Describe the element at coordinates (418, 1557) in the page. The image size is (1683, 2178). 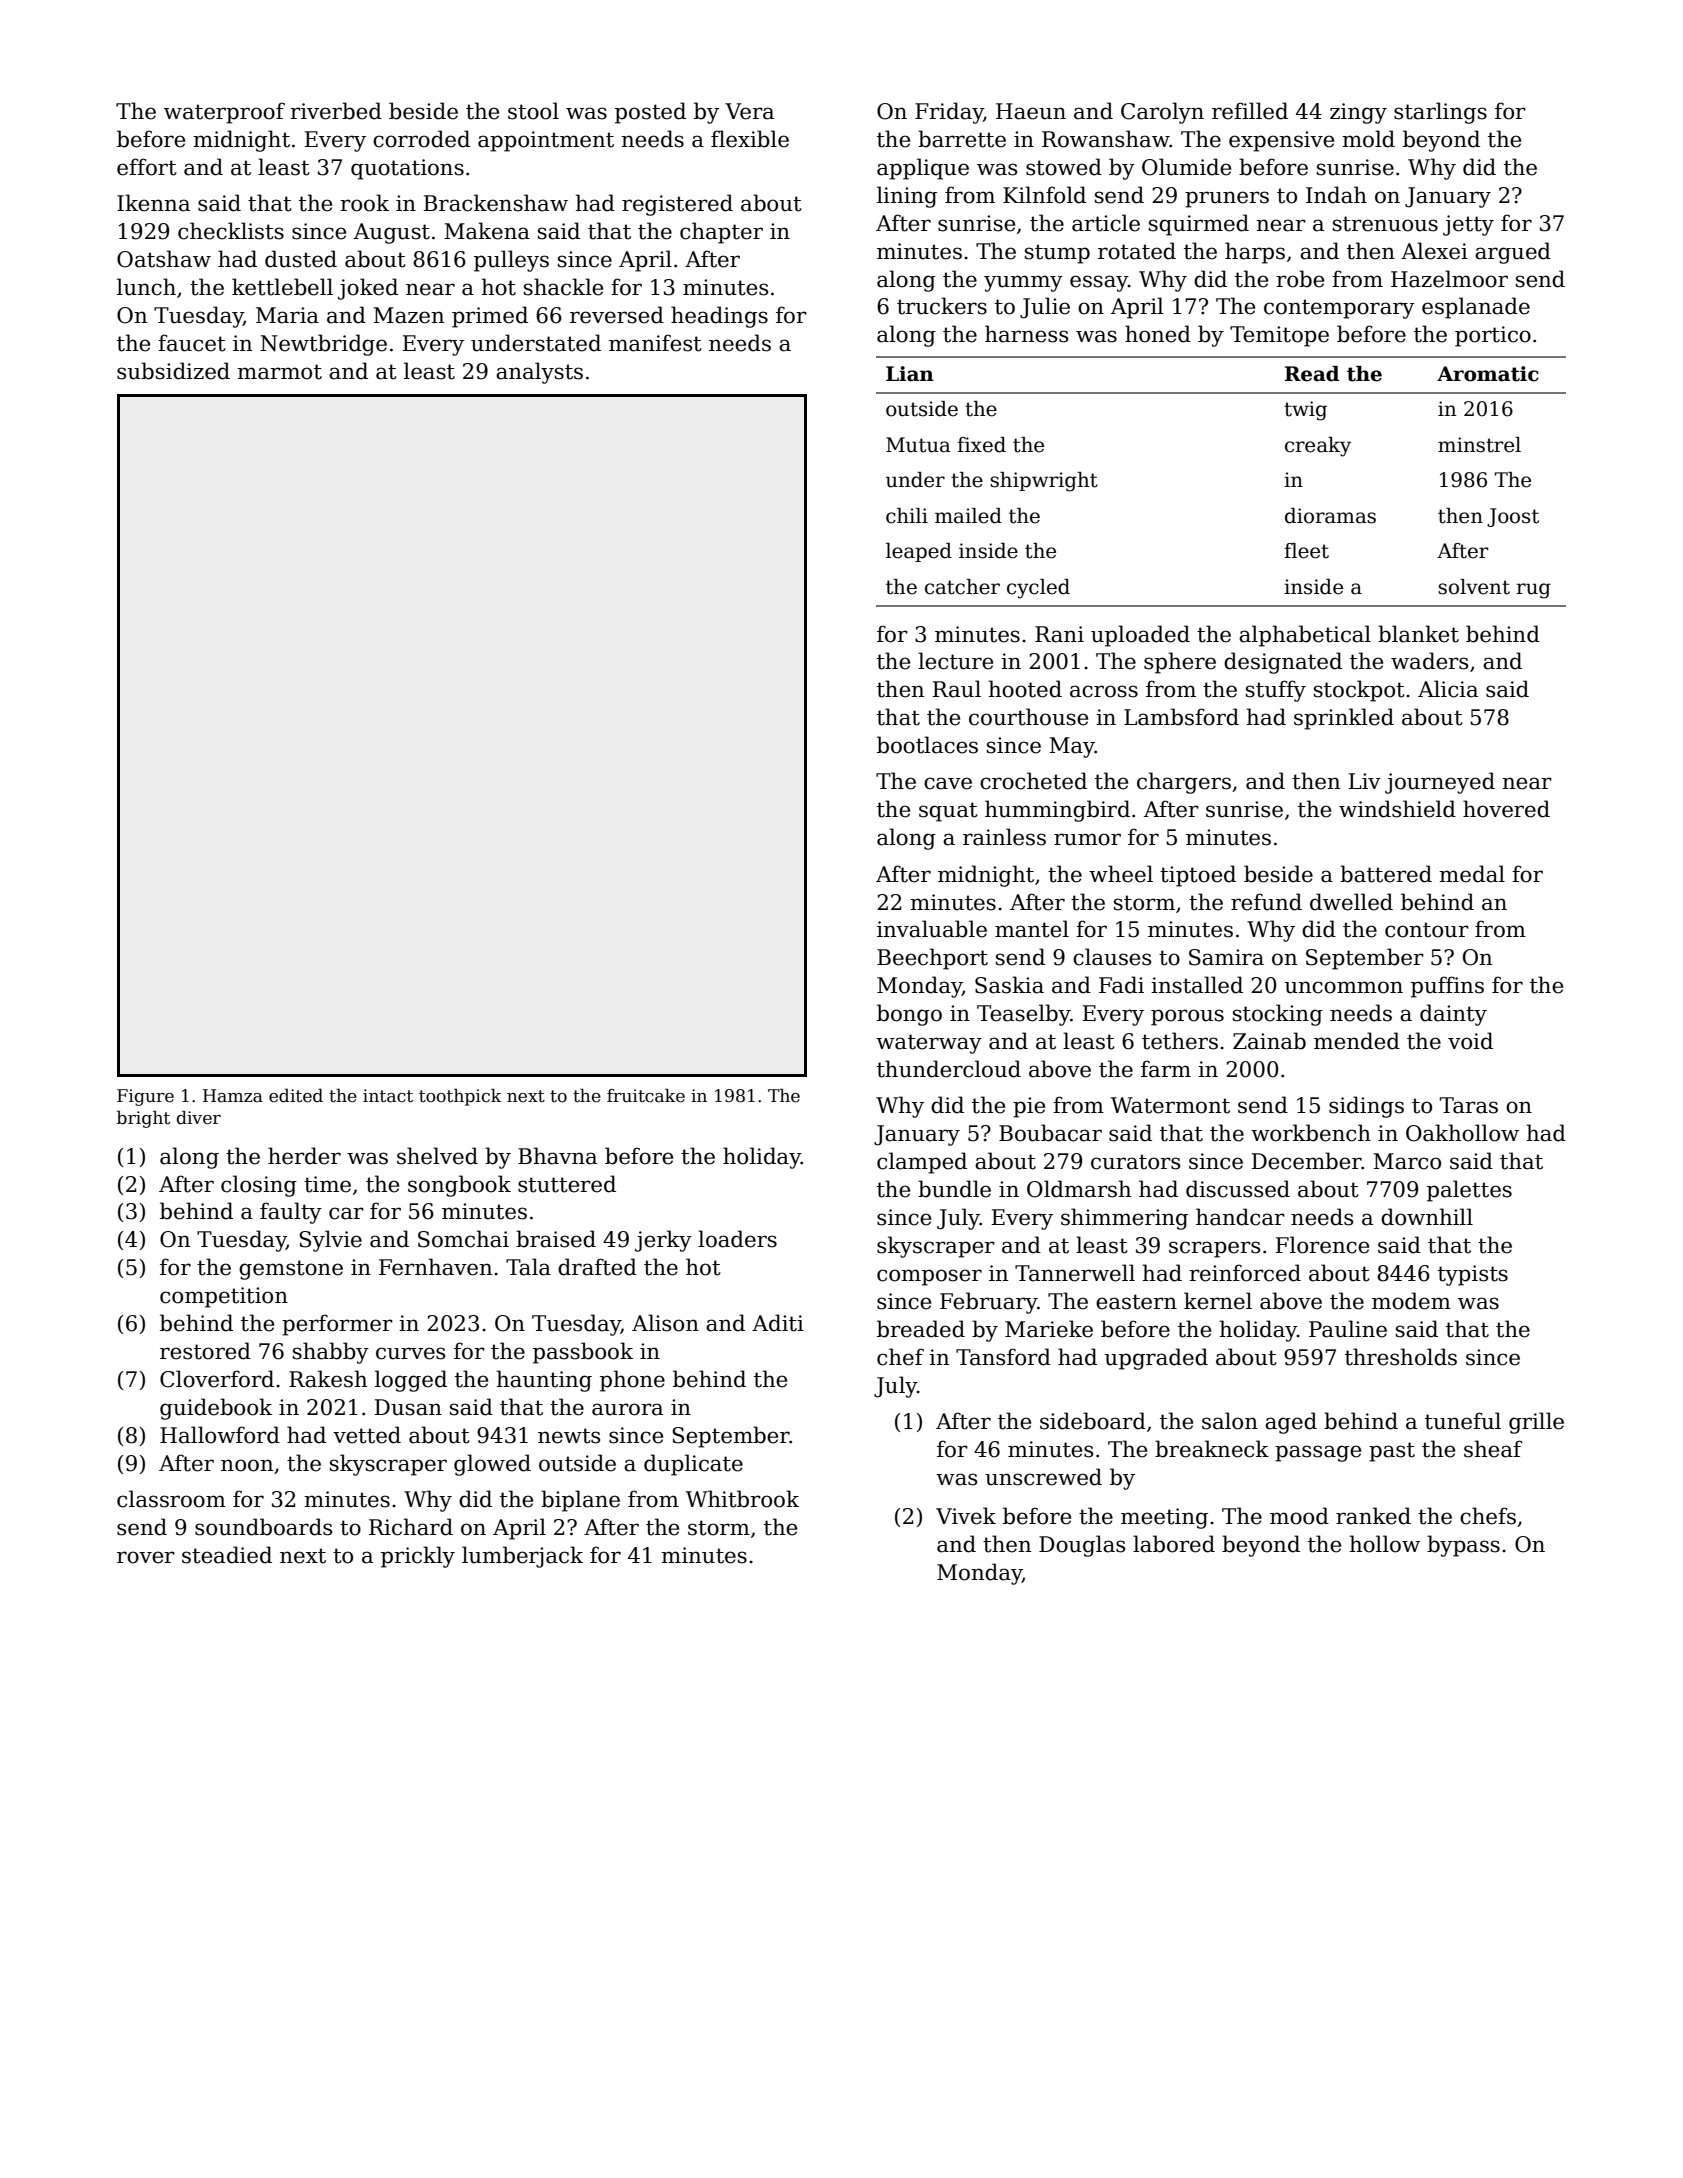
I see `prickly` at that location.
